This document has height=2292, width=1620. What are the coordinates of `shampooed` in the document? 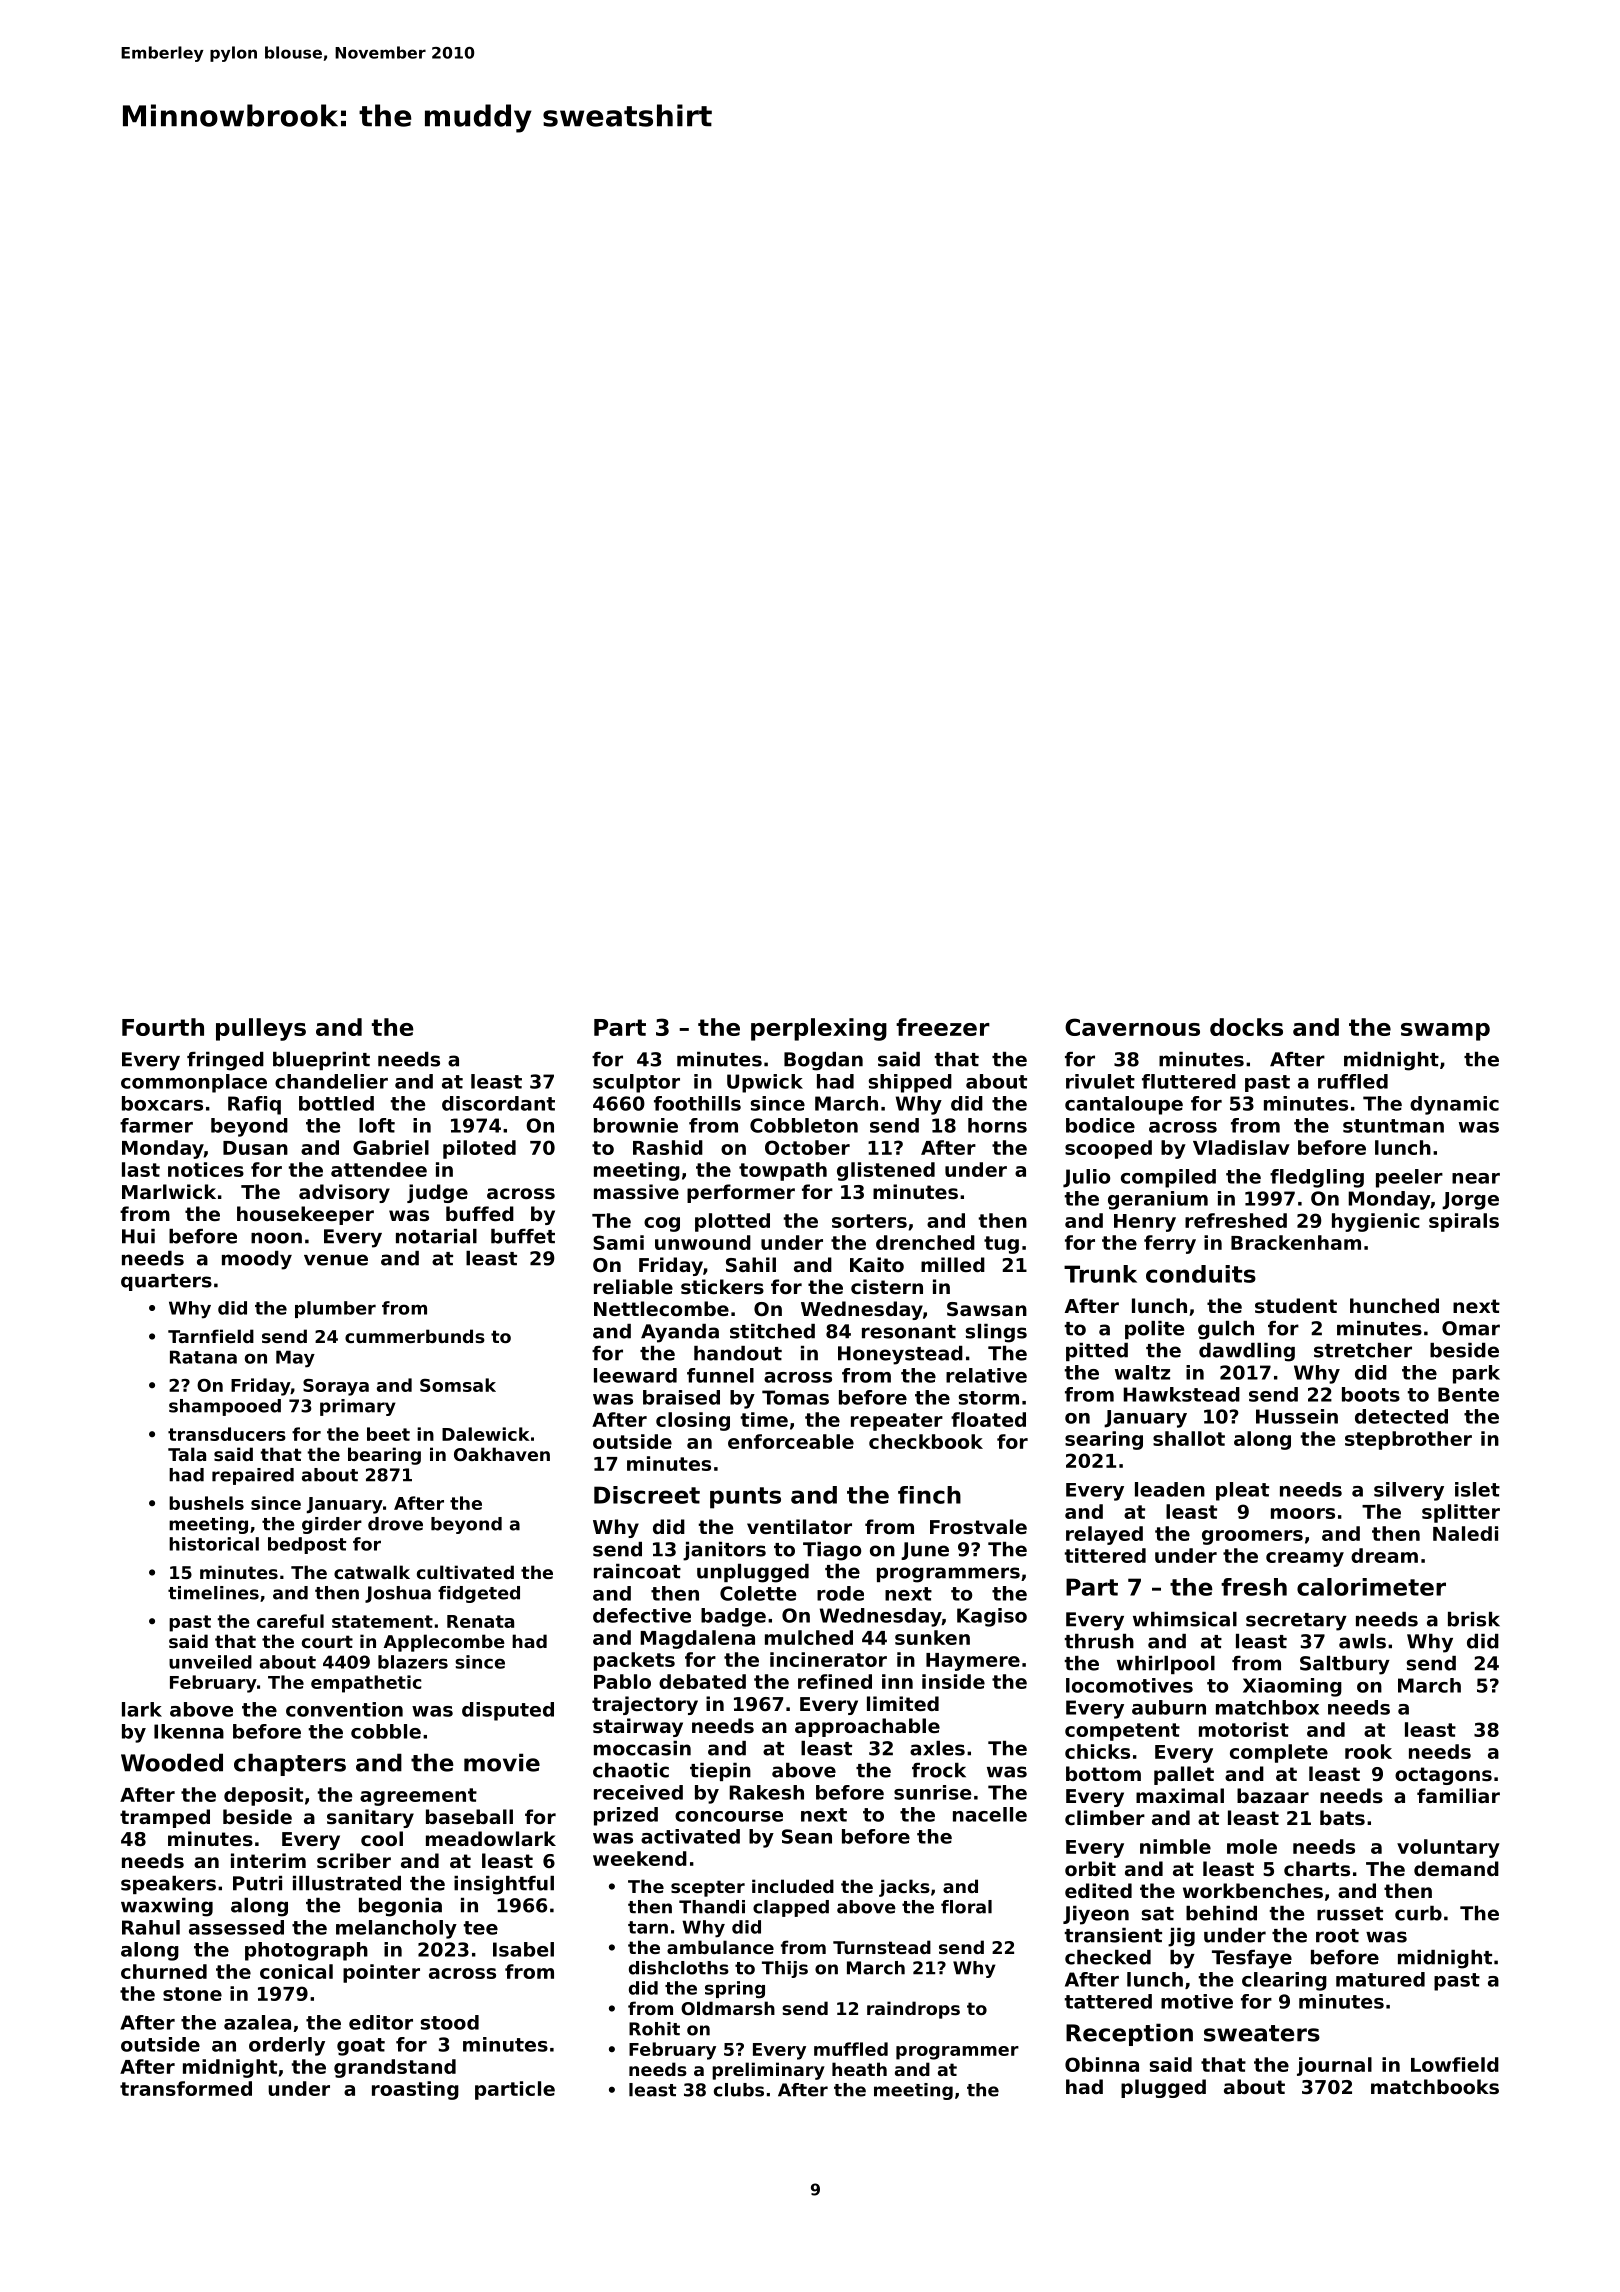 It's located at (225, 1407).
